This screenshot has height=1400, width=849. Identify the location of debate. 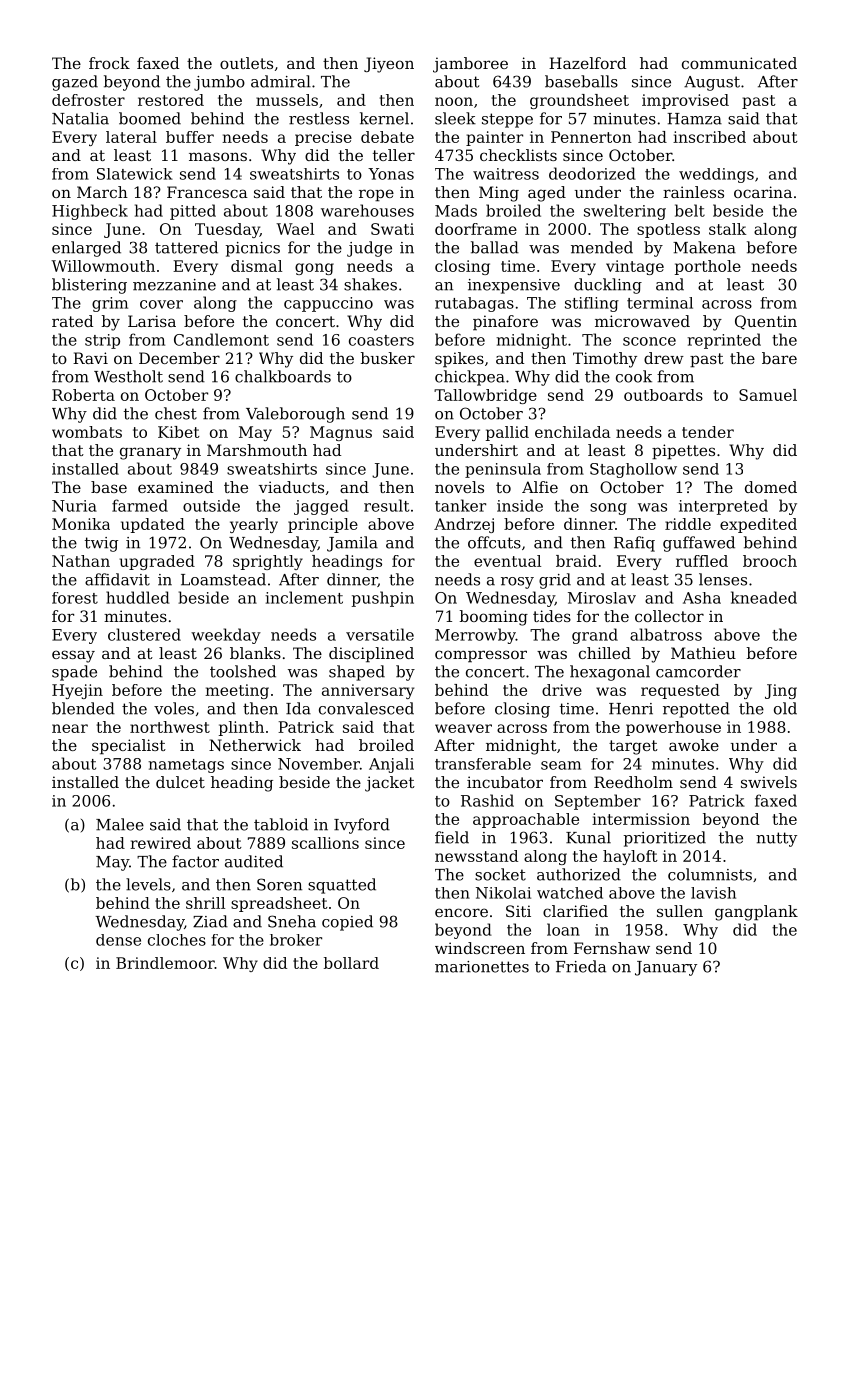
(387, 137).
